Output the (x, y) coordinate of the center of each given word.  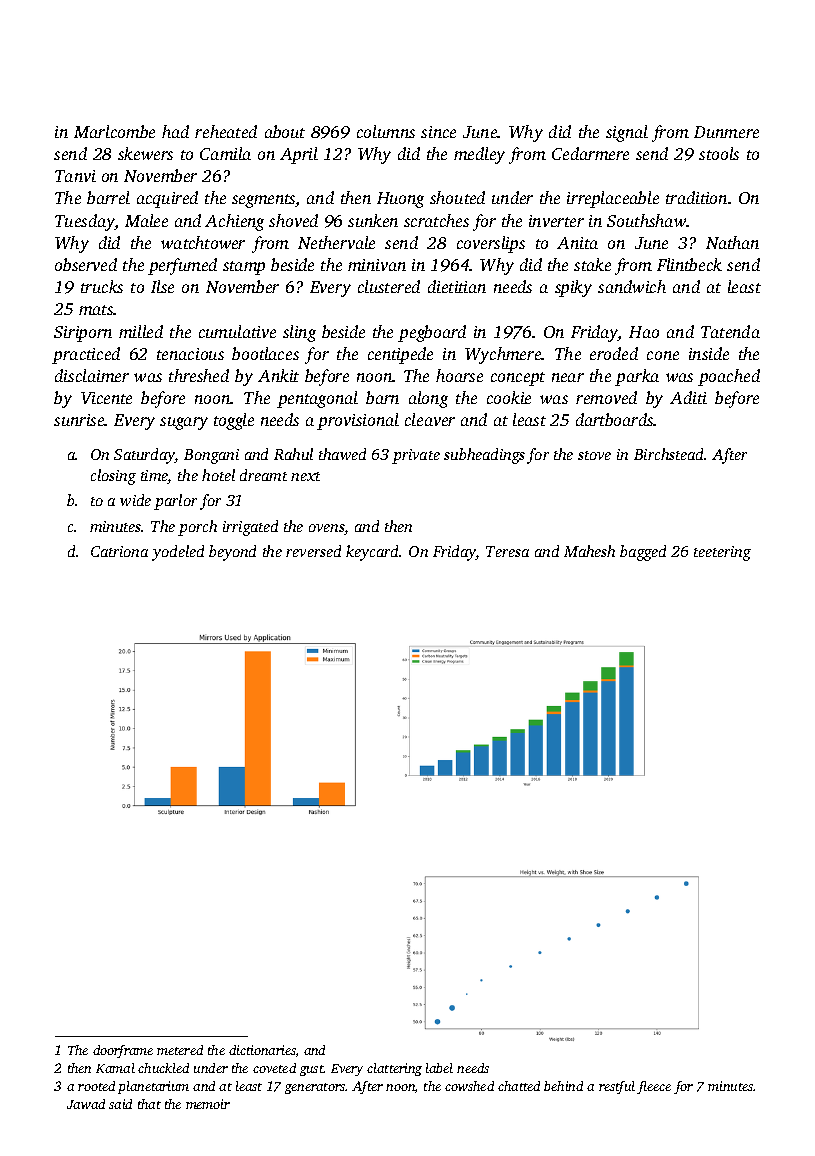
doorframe (123, 1051)
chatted (519, 1086)
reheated (226, 131)
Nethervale (336, 242)
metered (180, 1050)
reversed (313, 551)
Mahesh (589, 551)
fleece (654, 1087)
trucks (102, 286)
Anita (577, 243)
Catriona (119, 551)
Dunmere (726, 132)
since (438, 132)
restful (617, 1087)
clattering (394, 1069)
